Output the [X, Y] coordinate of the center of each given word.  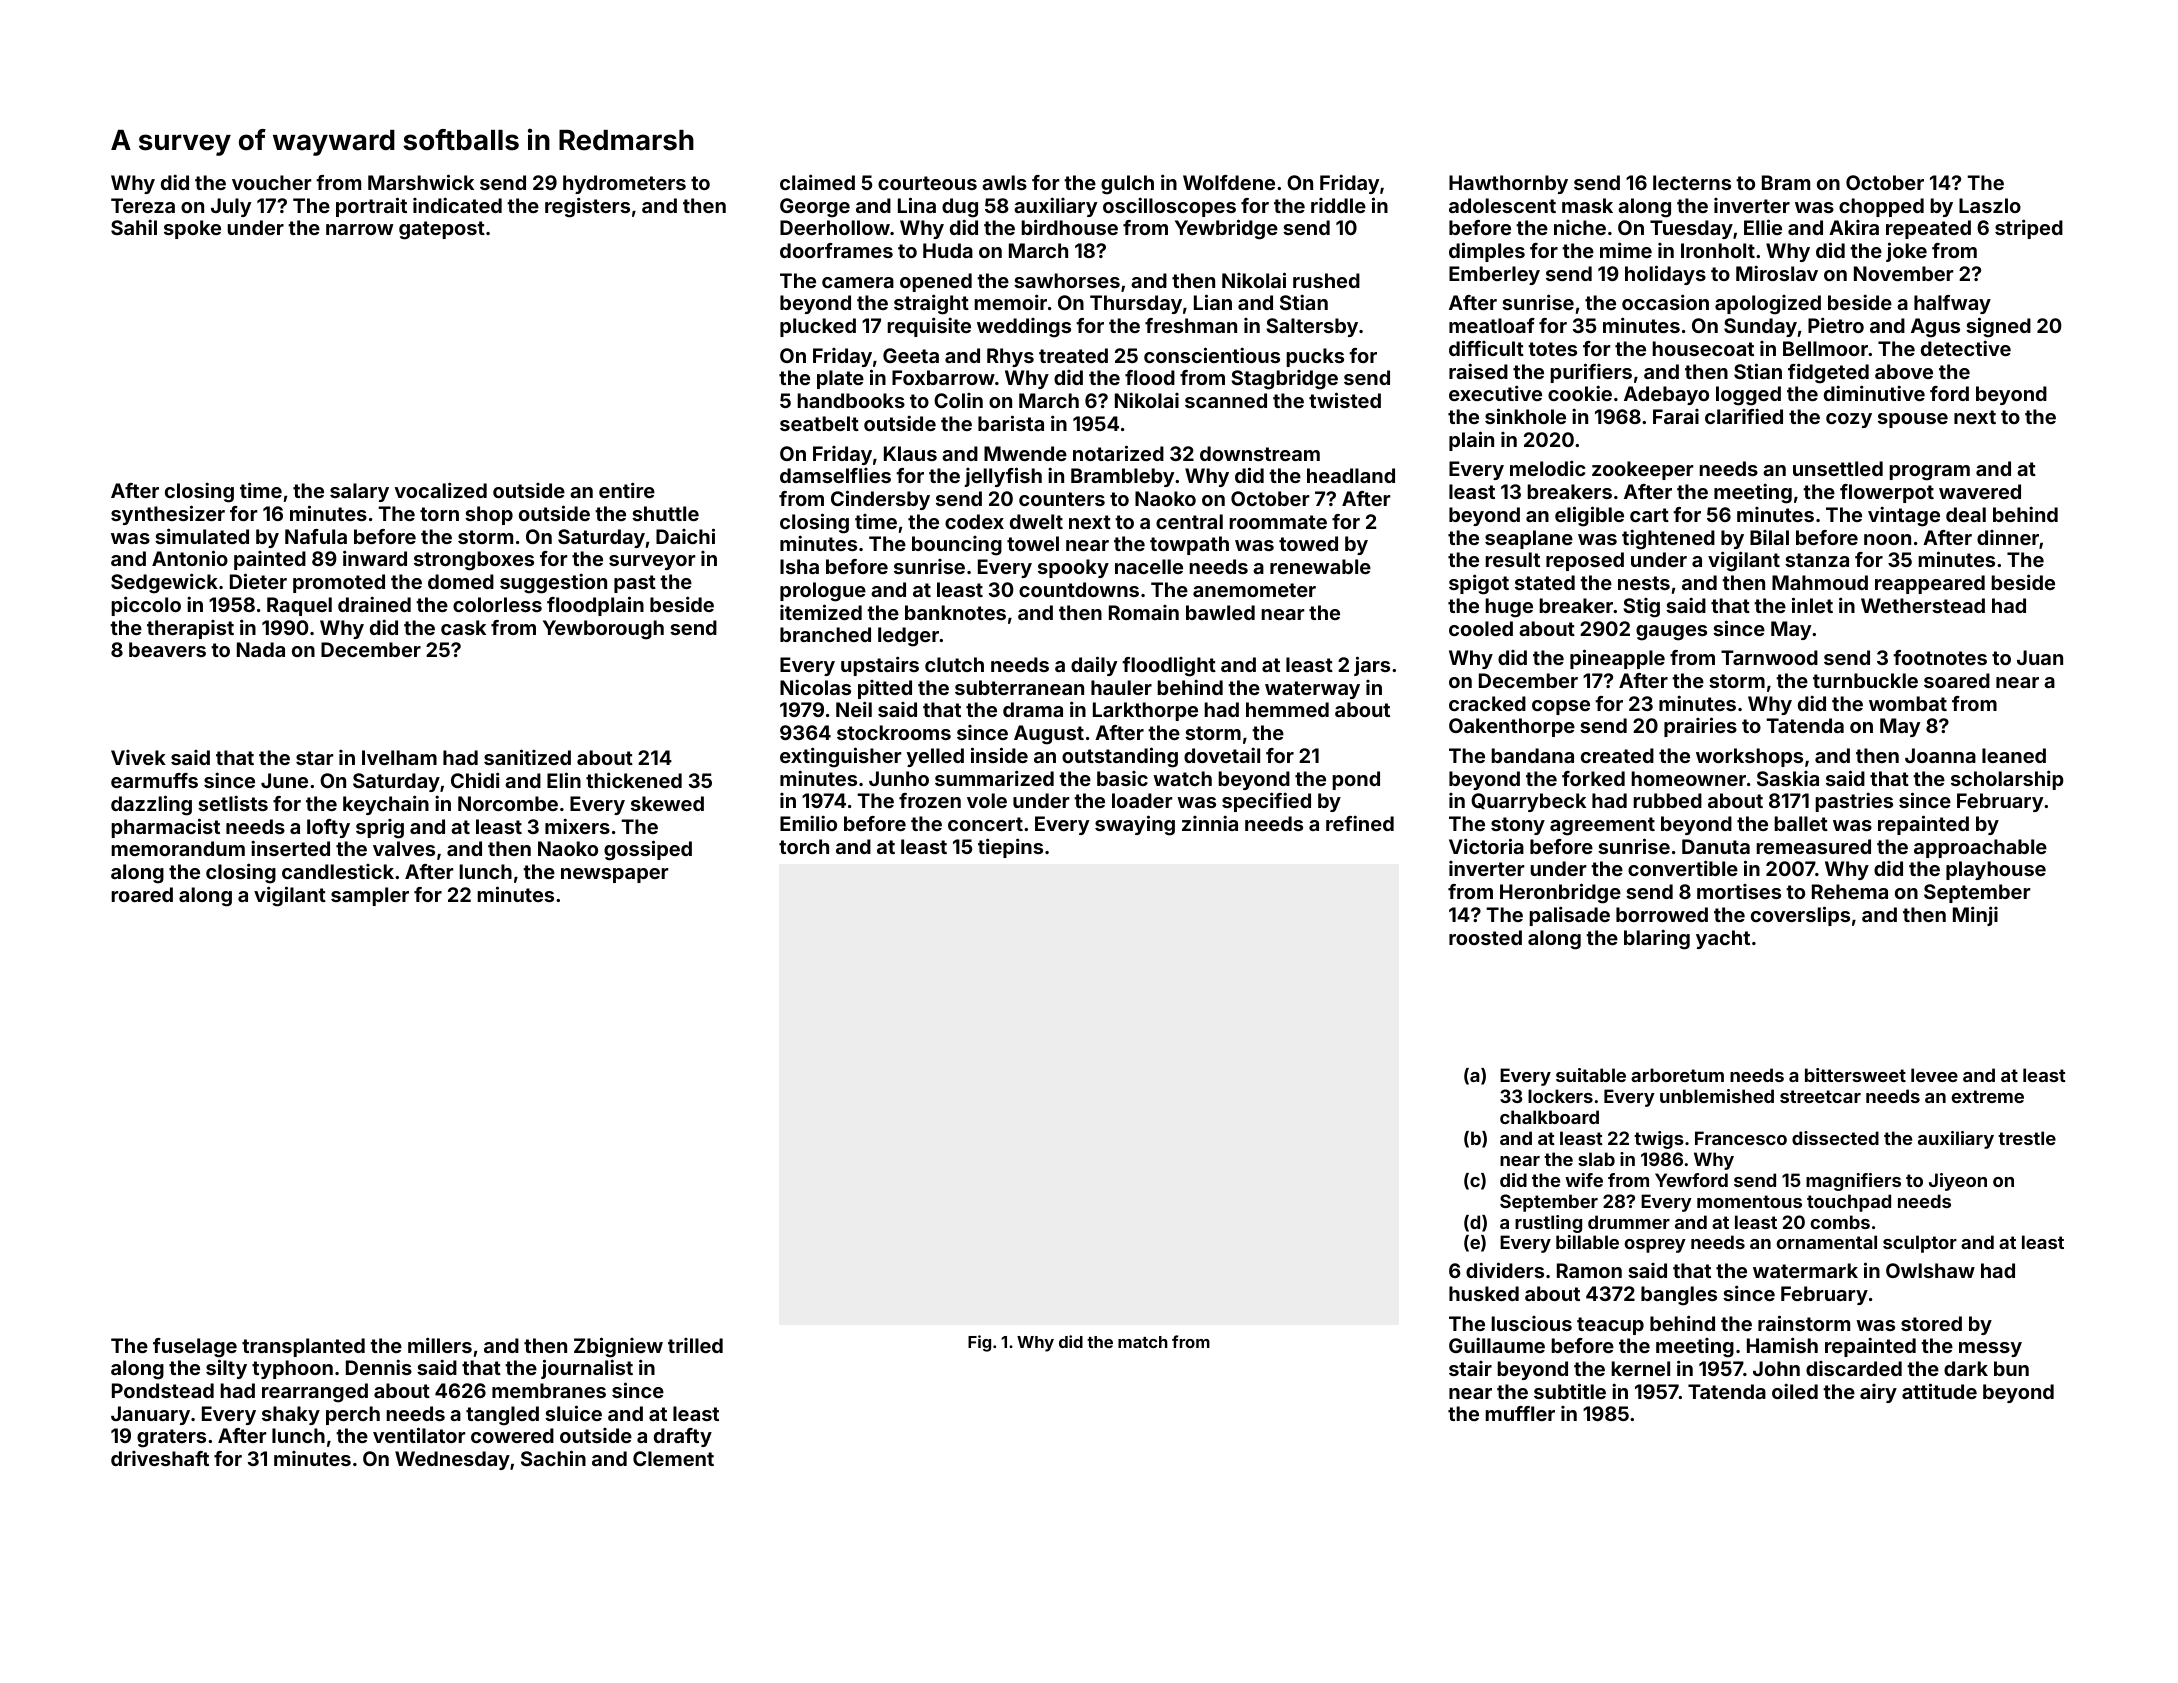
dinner [2008, 537]
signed [1998, 327]
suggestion [553, 583]
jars [1372, 666]
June [284, 780]
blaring [1657, 939]
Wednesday [452, 1460]
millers [440, 1345]
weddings [1024, 328]
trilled [695, 1345]
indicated [457, 205]
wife [1584, 1180]
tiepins [1010, 848]
